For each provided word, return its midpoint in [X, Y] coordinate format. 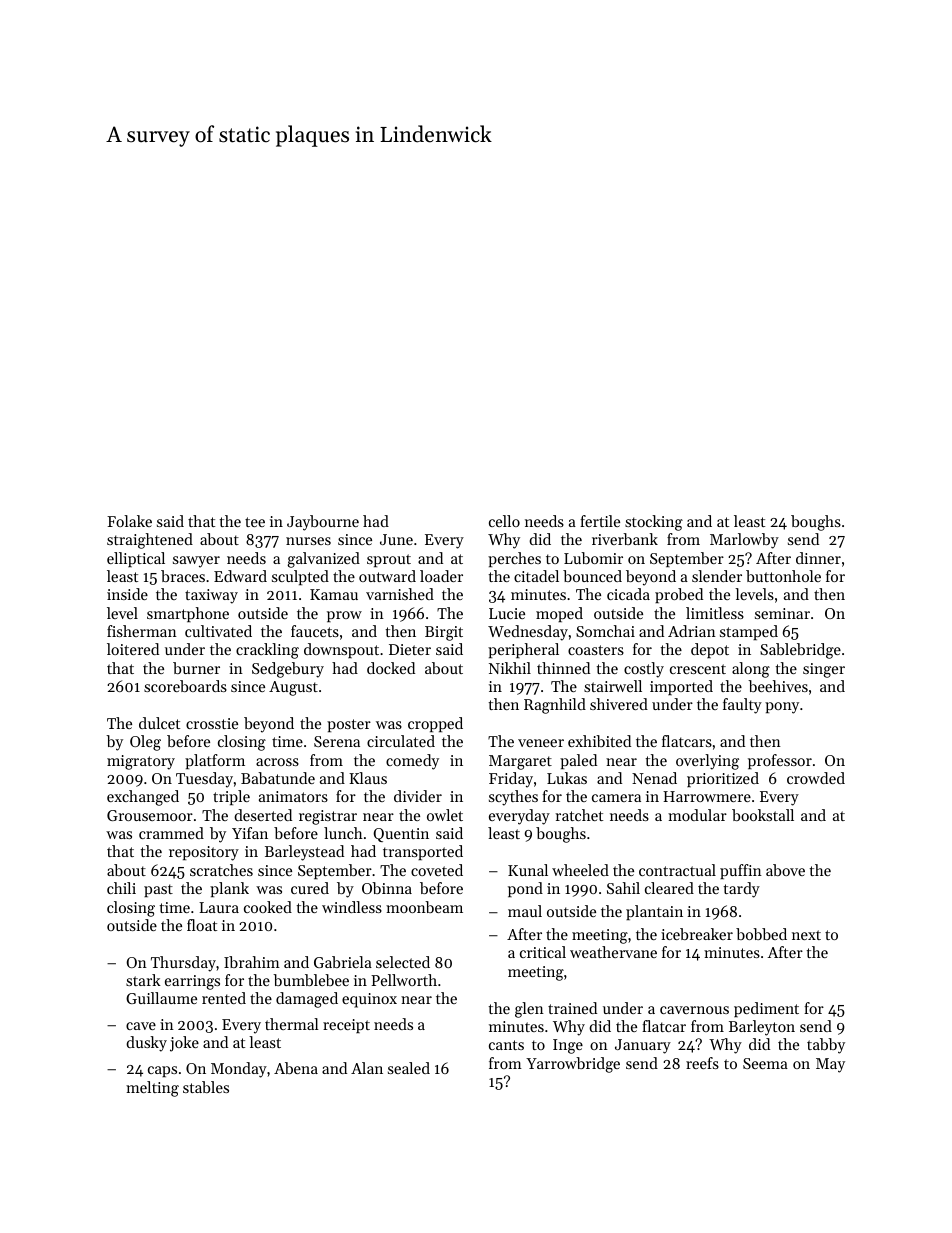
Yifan [250, 833]
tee [255, 522]
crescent [698, 669]
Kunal [528, 870]
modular [697, 815]
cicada [628, 594]
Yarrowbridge [573, 1065]
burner [196, 668]
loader [441, 576]
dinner [818, 558]
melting [152, 1089]
